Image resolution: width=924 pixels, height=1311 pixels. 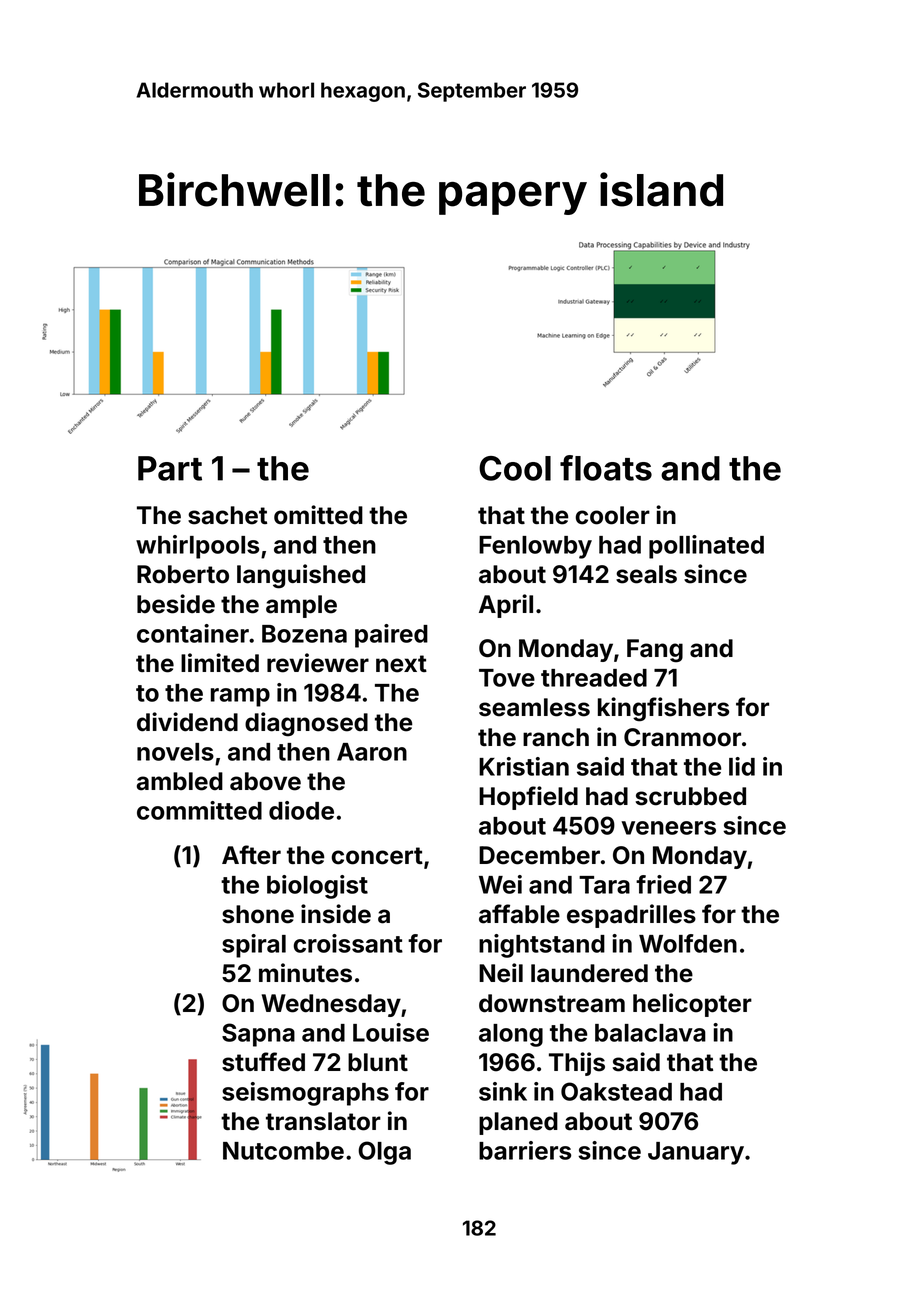 I want to click on Hopfield, so click(x=528, y=798).
